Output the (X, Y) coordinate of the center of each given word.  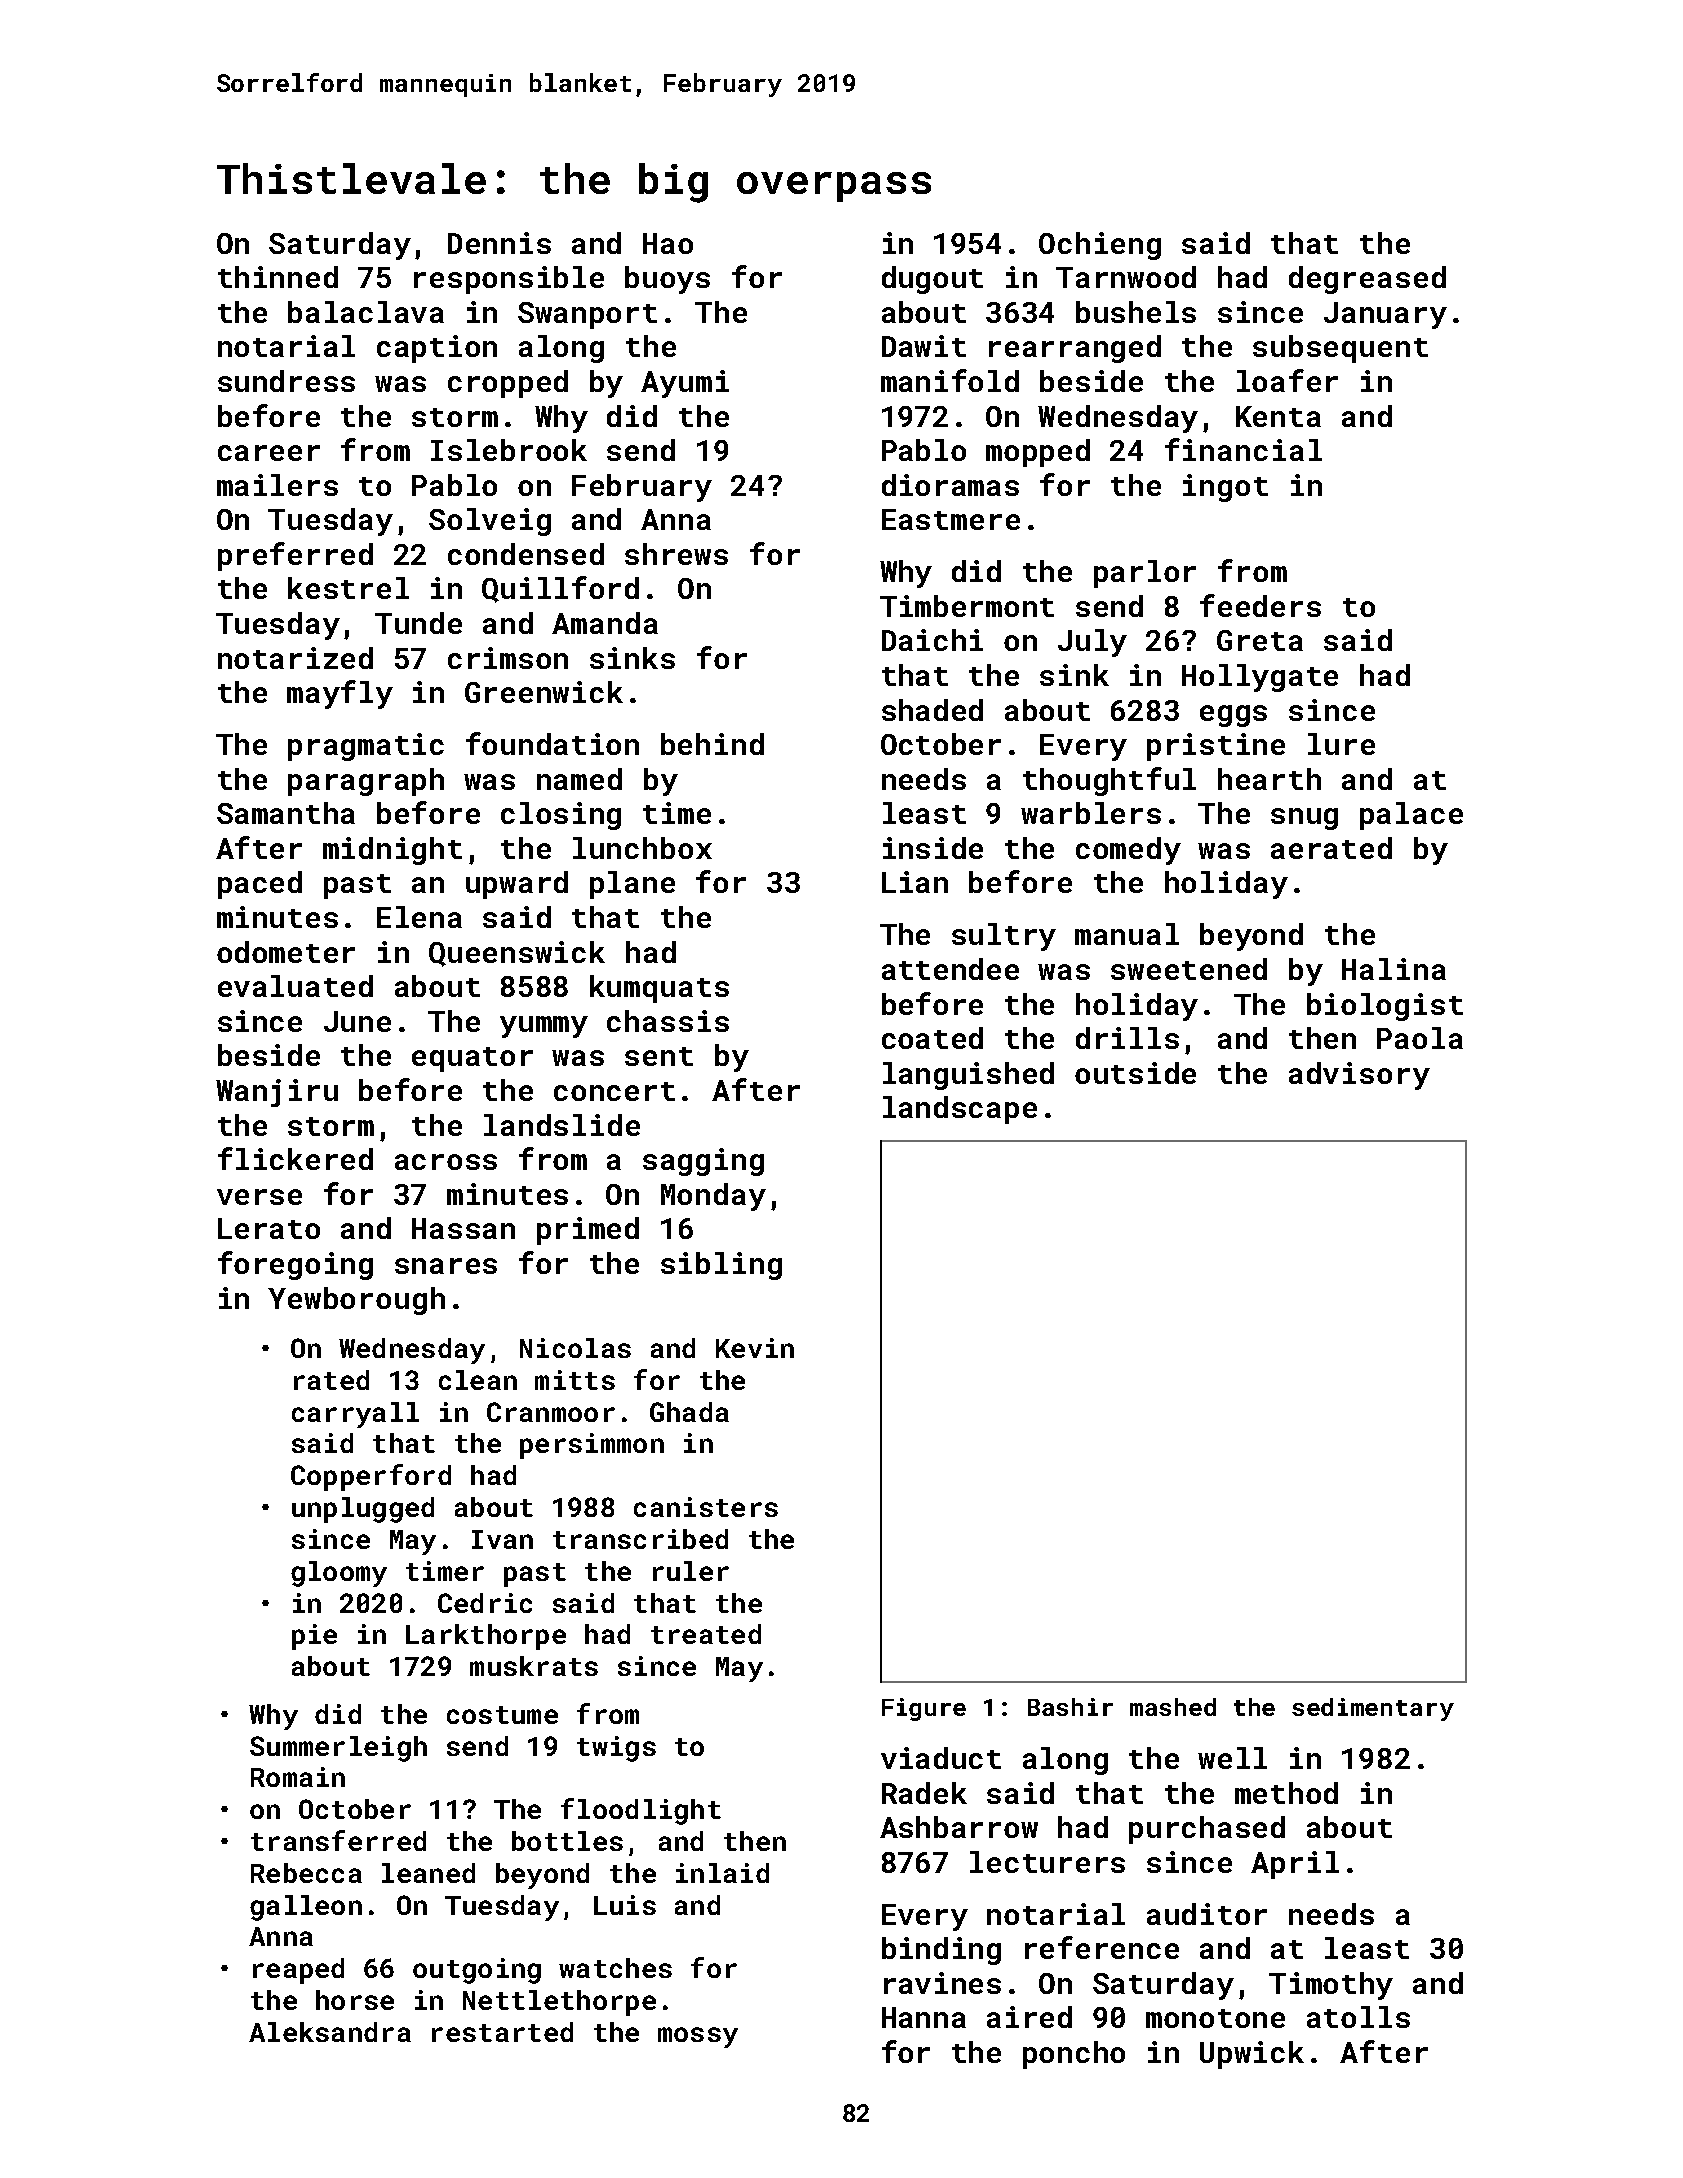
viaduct (941, 1758)
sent (659, 1056)
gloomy (339, 1574)
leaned (428, 1873)
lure (1341, 744)
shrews (676, 554)
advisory (1359, 1076)
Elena (419, 917)
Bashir (1070, 1707)
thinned (278, 277)
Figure (924, 1709)
